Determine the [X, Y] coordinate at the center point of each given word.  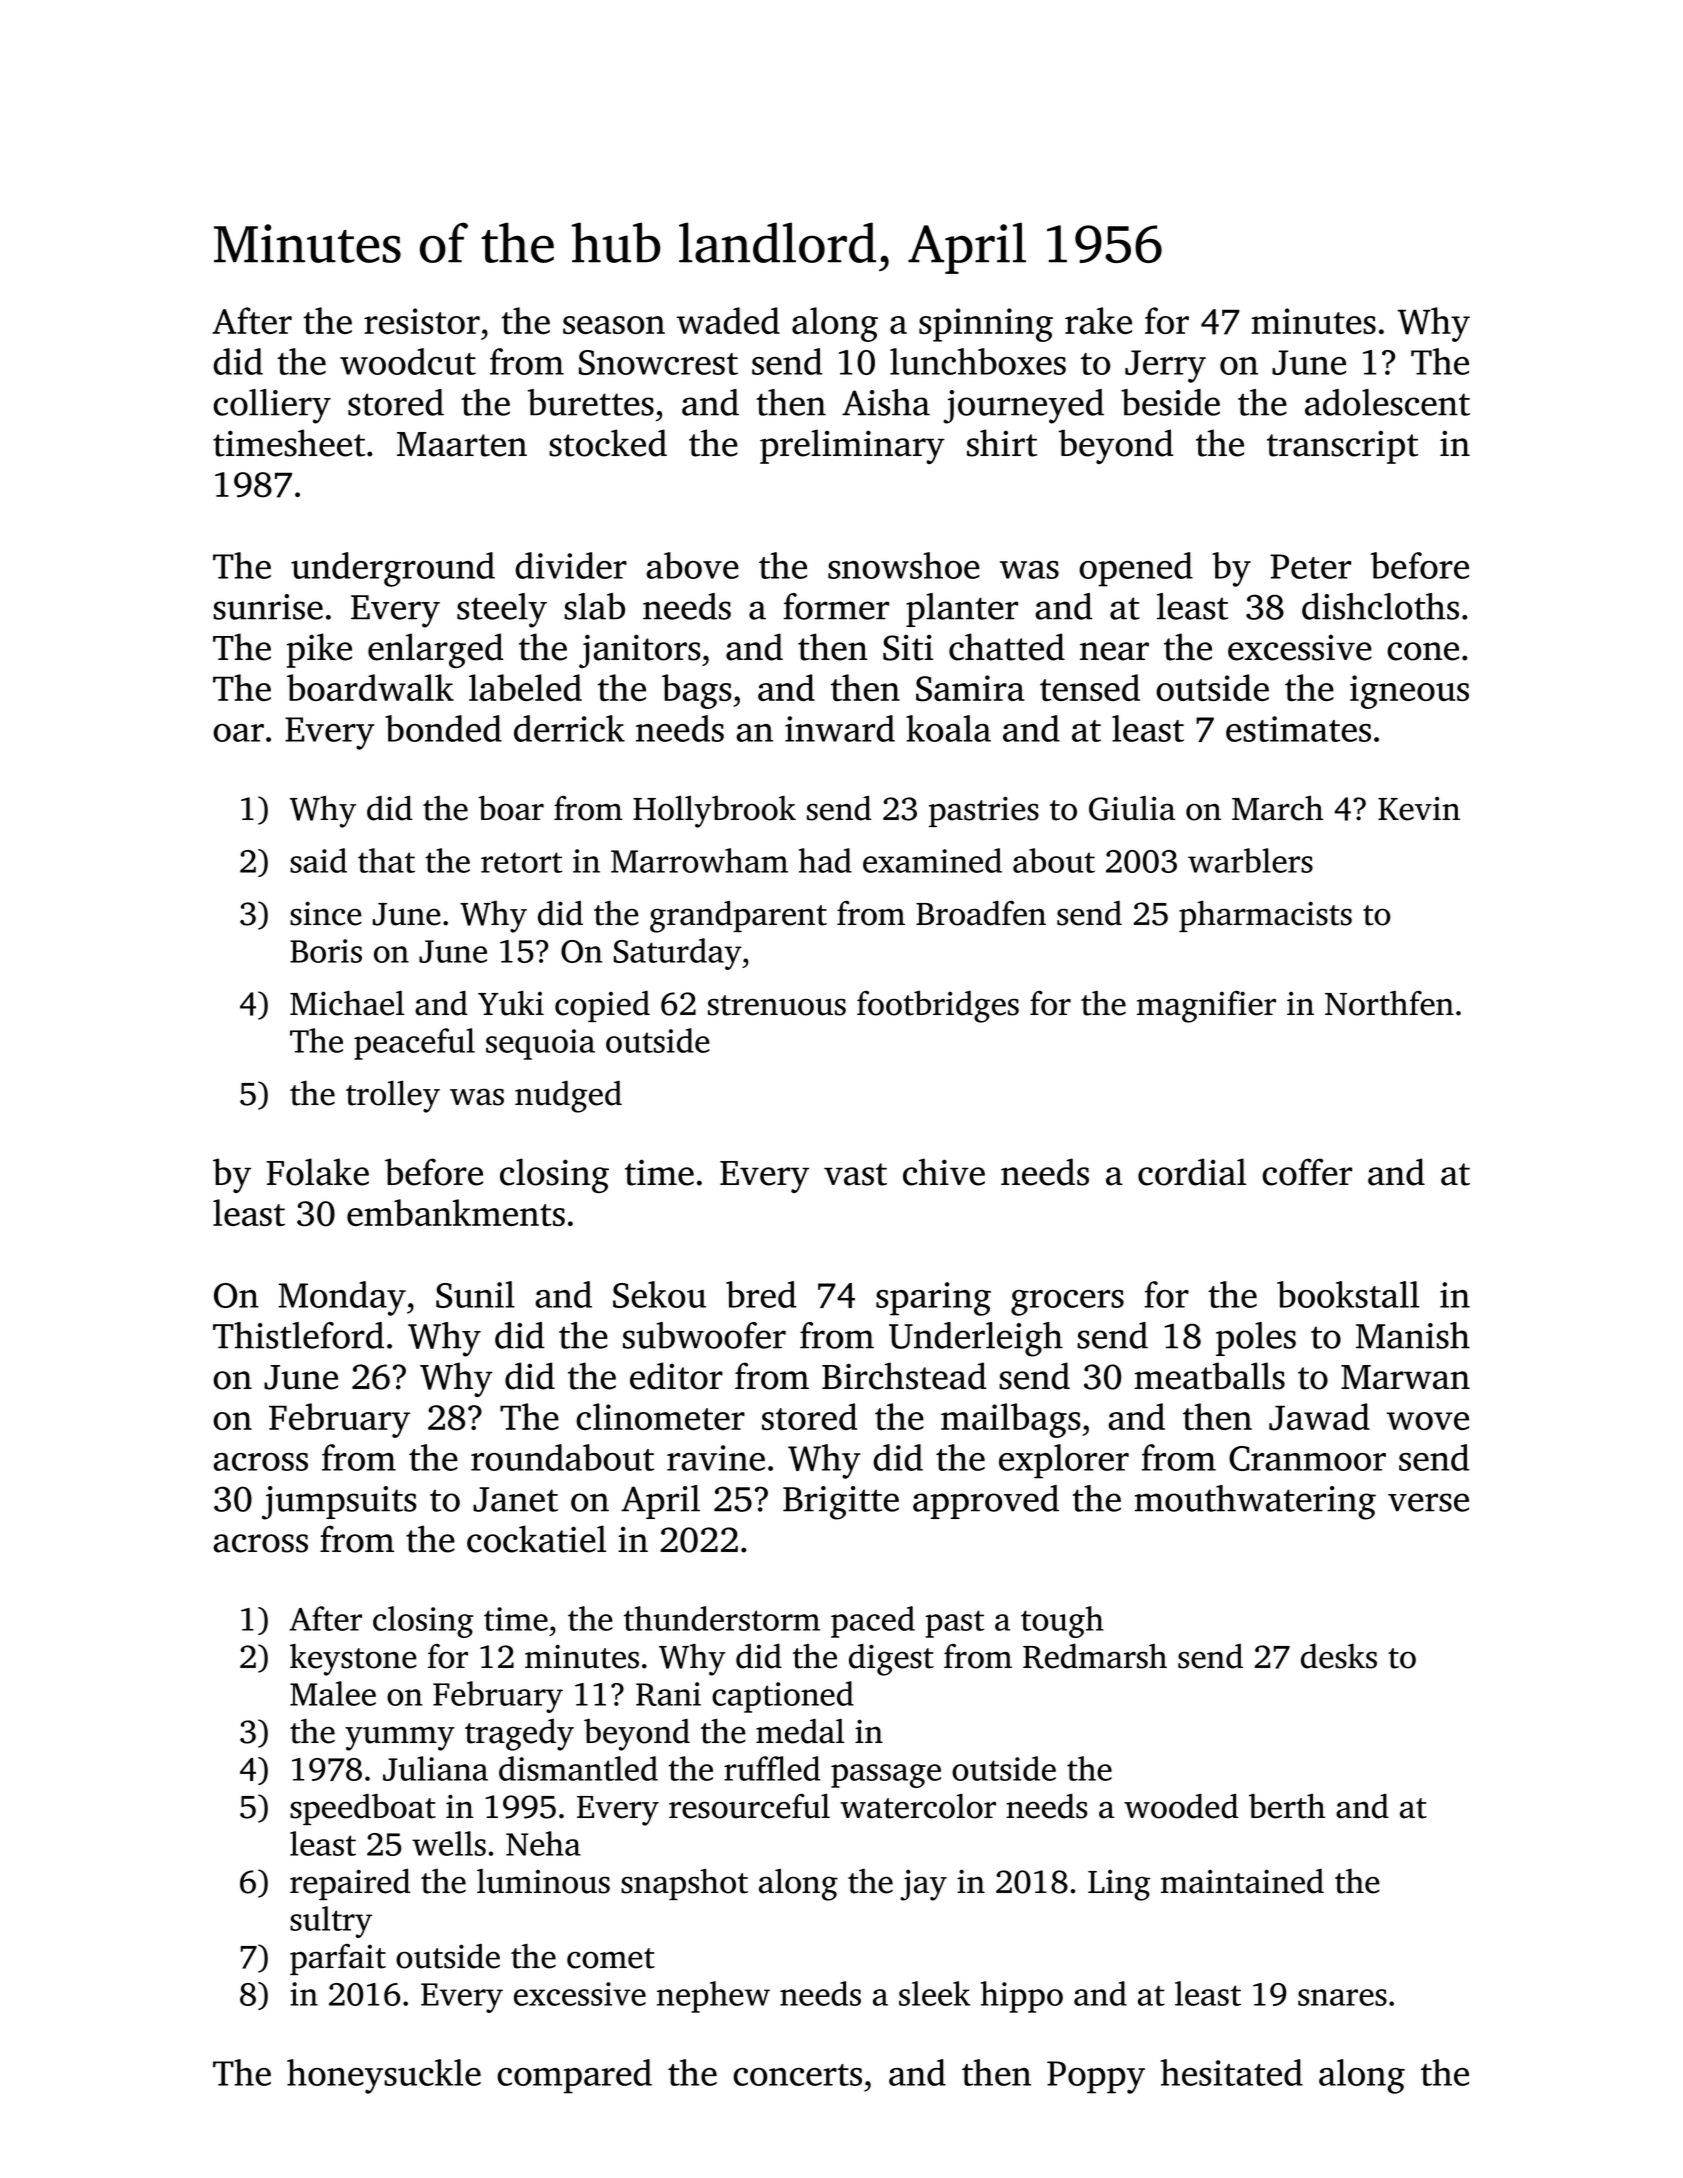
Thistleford [298, 1335]
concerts [797, 2075]
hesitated [1232, 2072]
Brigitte [841, 1503]
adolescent [1387, 402]
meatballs [1209, 1376]
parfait [338, 1959]
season [614, 325]
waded [728, 320]
